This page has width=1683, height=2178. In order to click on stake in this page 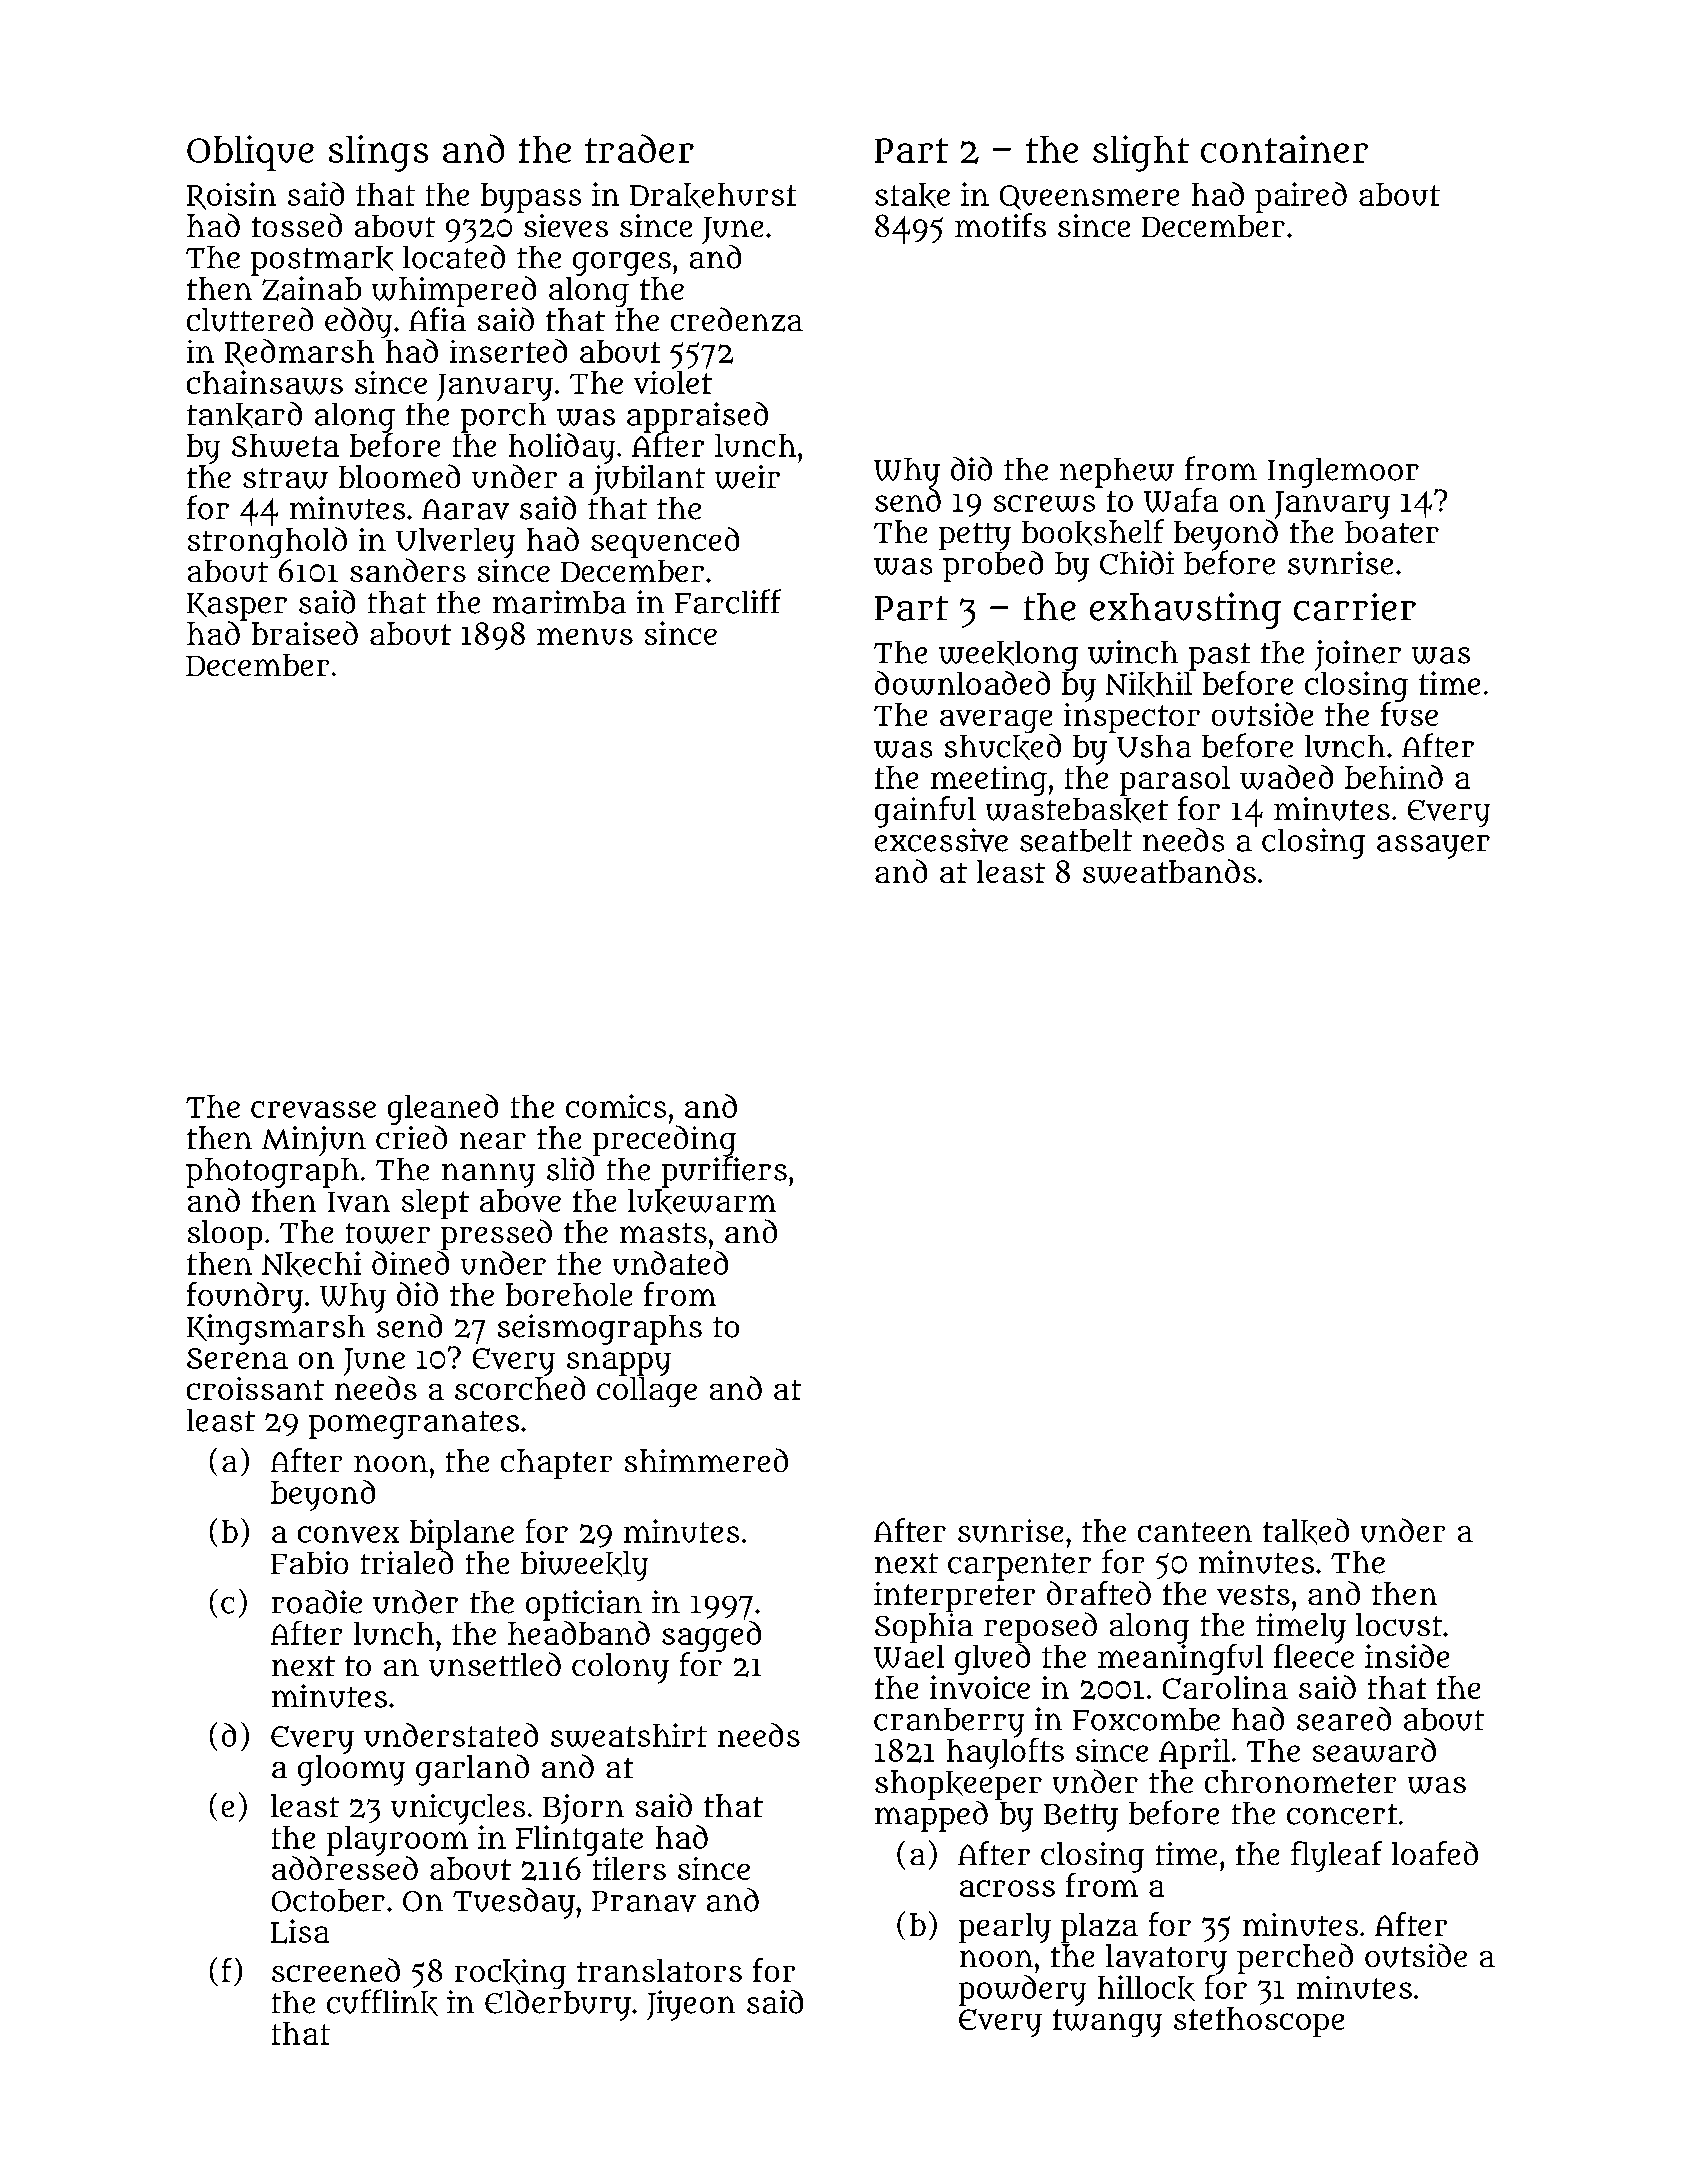, I will do `click(912, 195)`.
